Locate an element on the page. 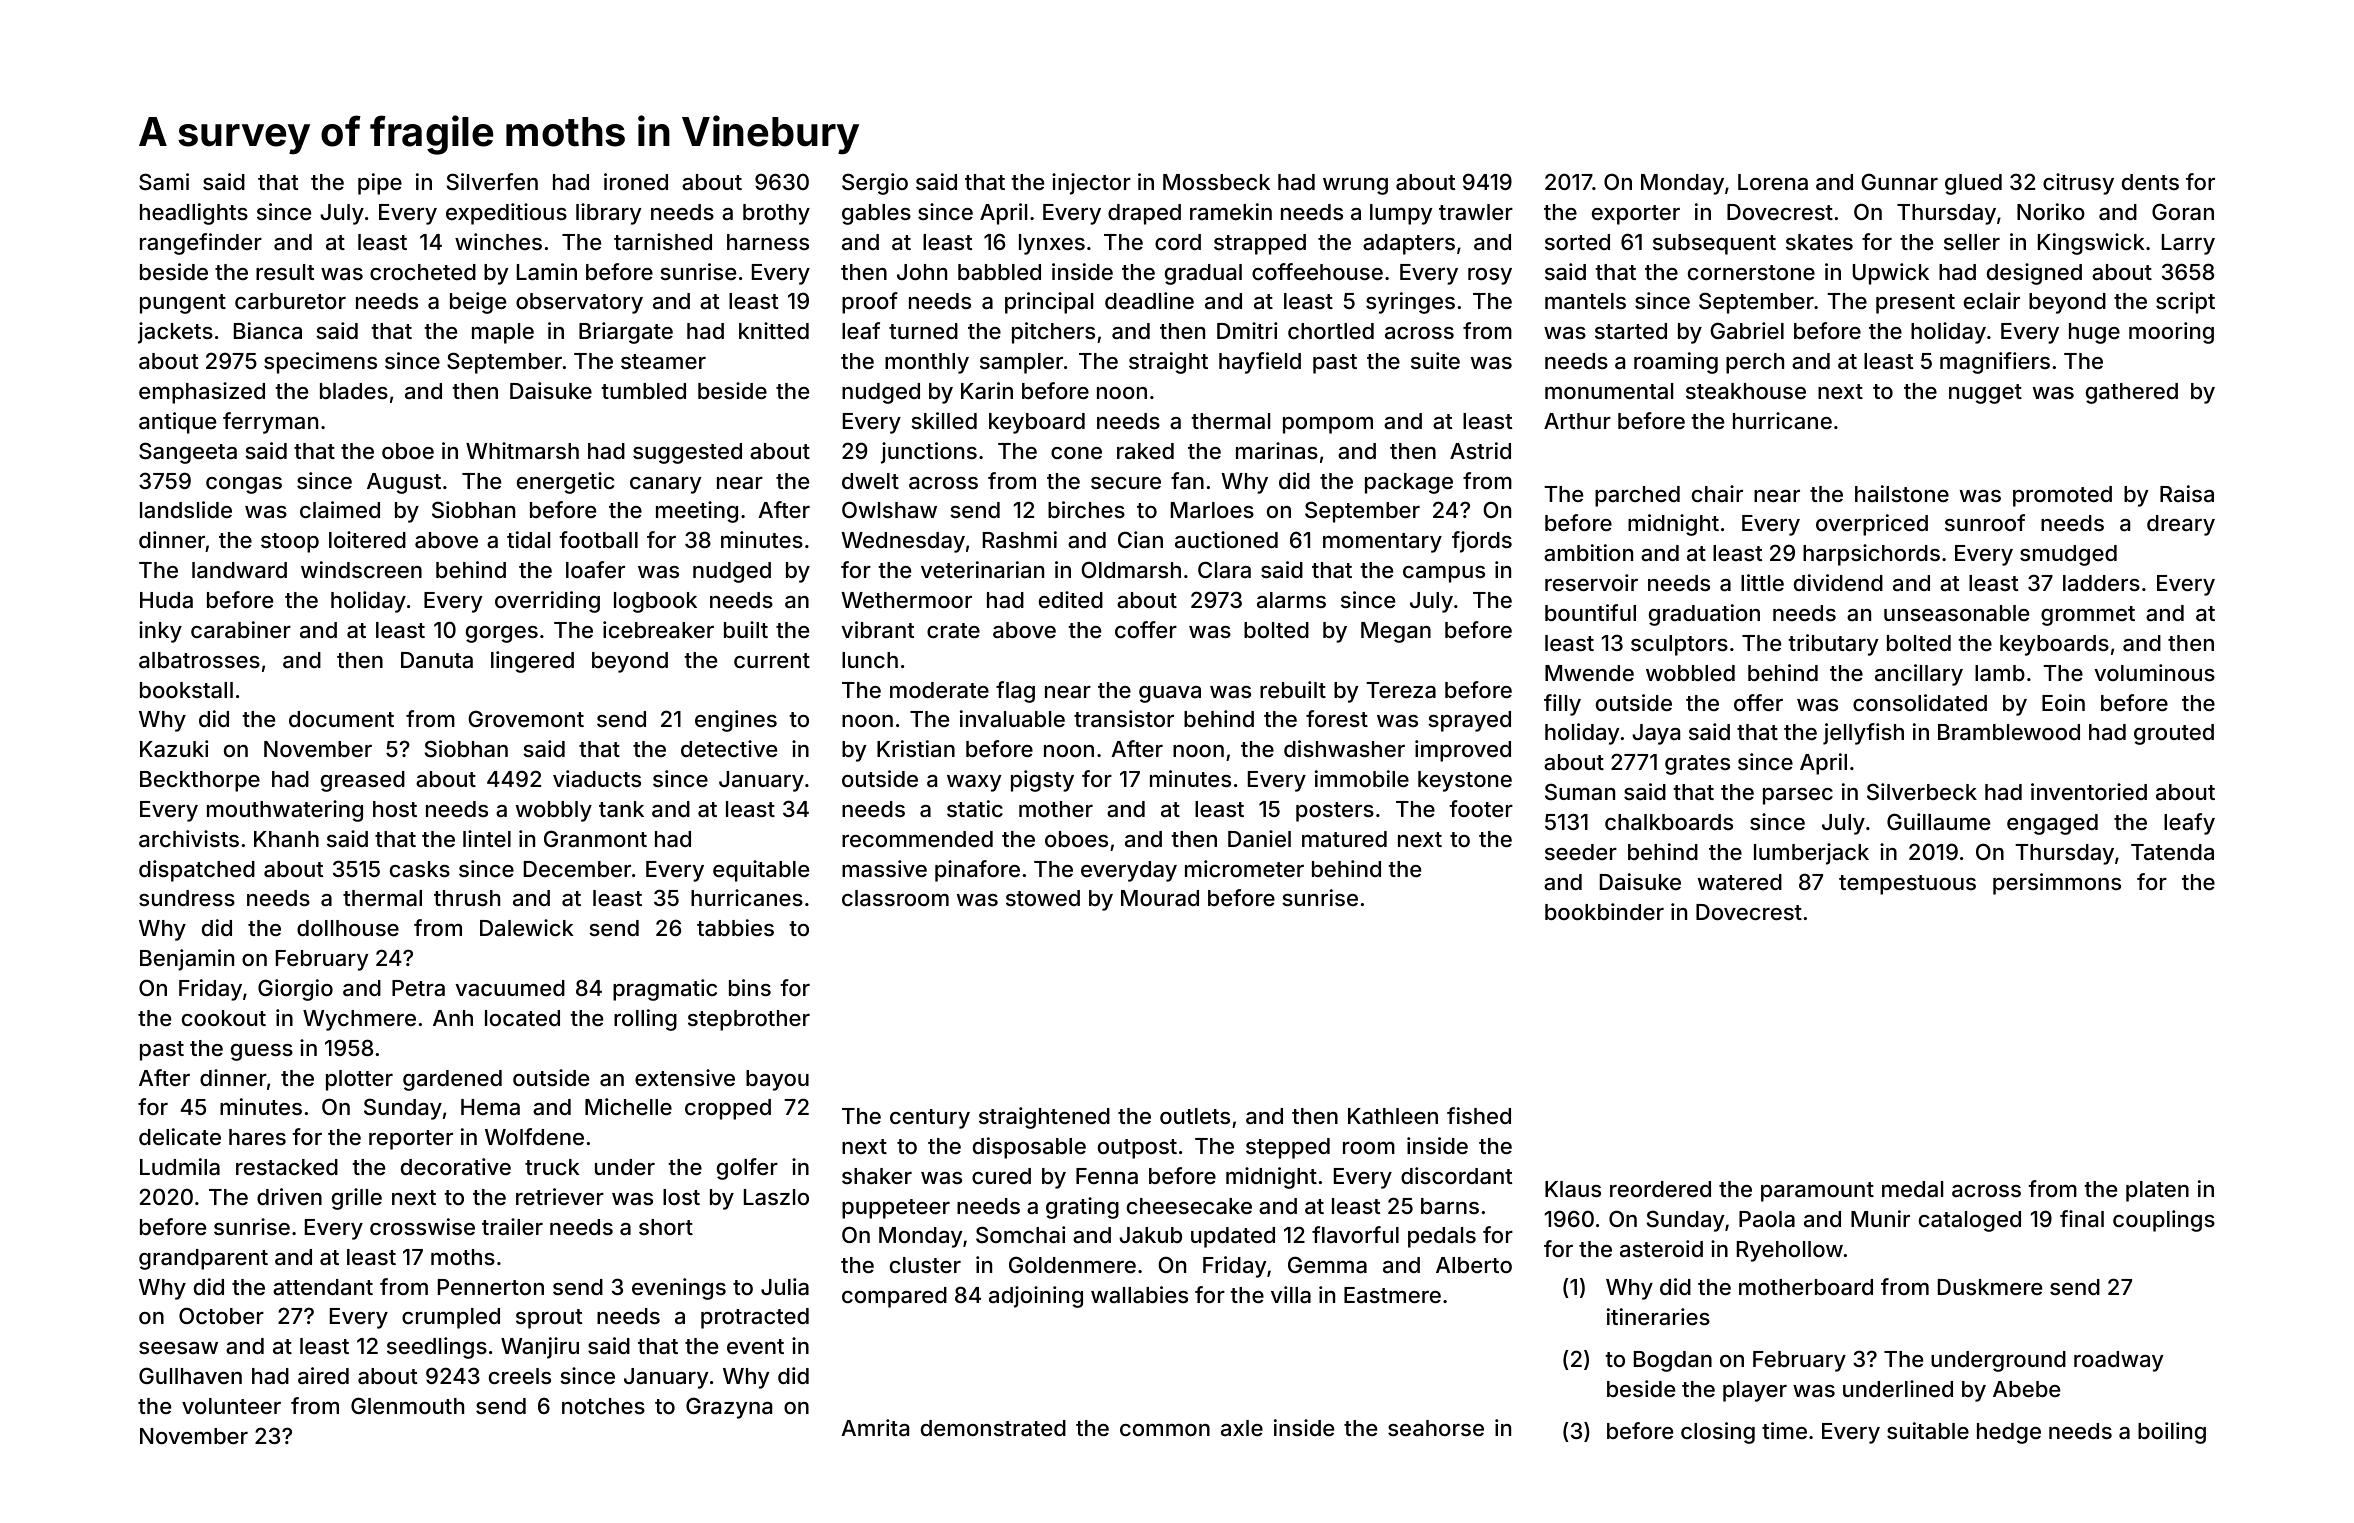  Lorena is located at coordinates (1773, 182).
